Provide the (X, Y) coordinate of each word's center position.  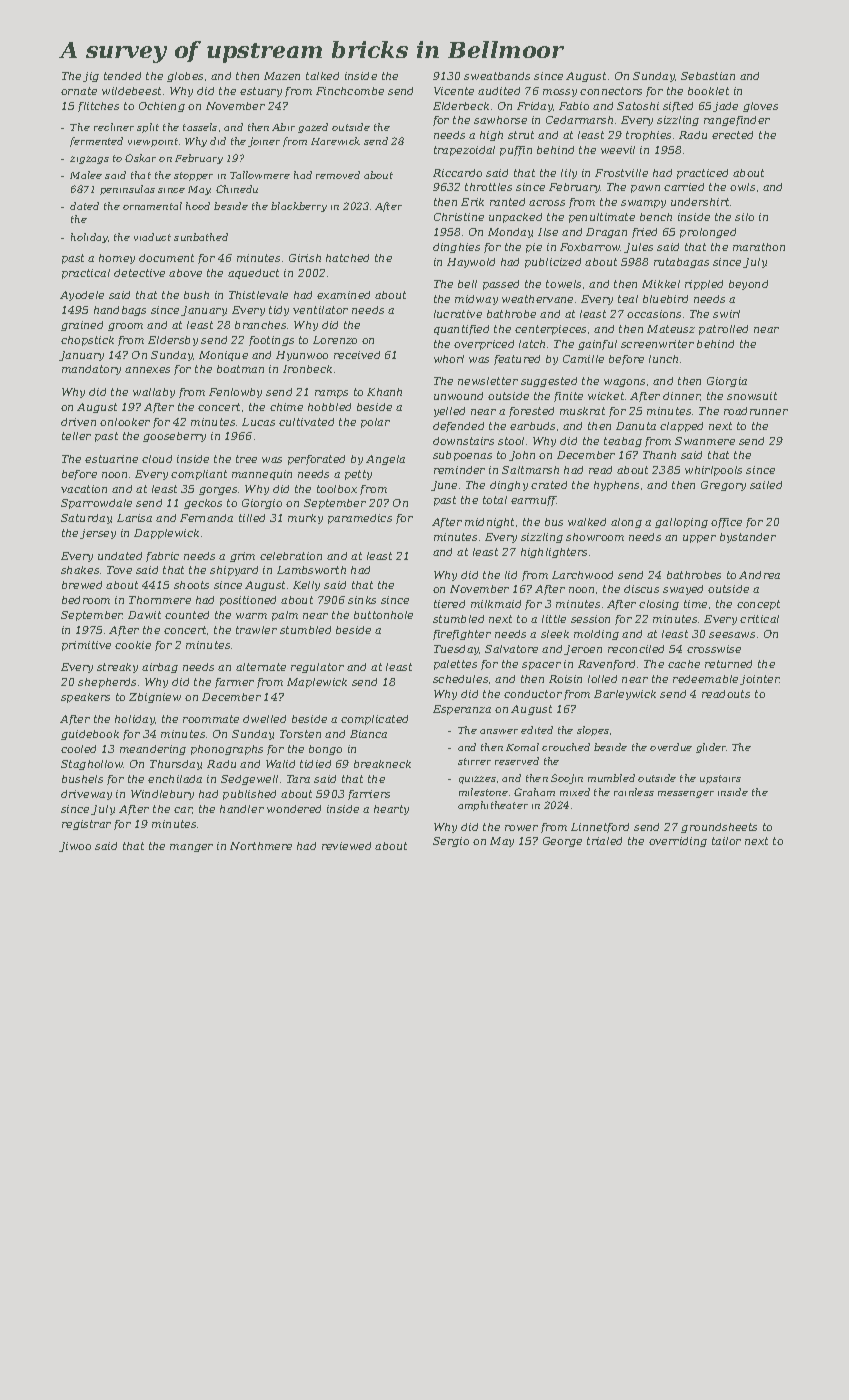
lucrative (458, 314)
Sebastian (708, 76)
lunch (663, 359)
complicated (374, 720)
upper (699, 539)
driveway (86, 795)
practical (86, 274)
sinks (362, 600)
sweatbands (497, 76)
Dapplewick (166, 534)
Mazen (282, 76)
